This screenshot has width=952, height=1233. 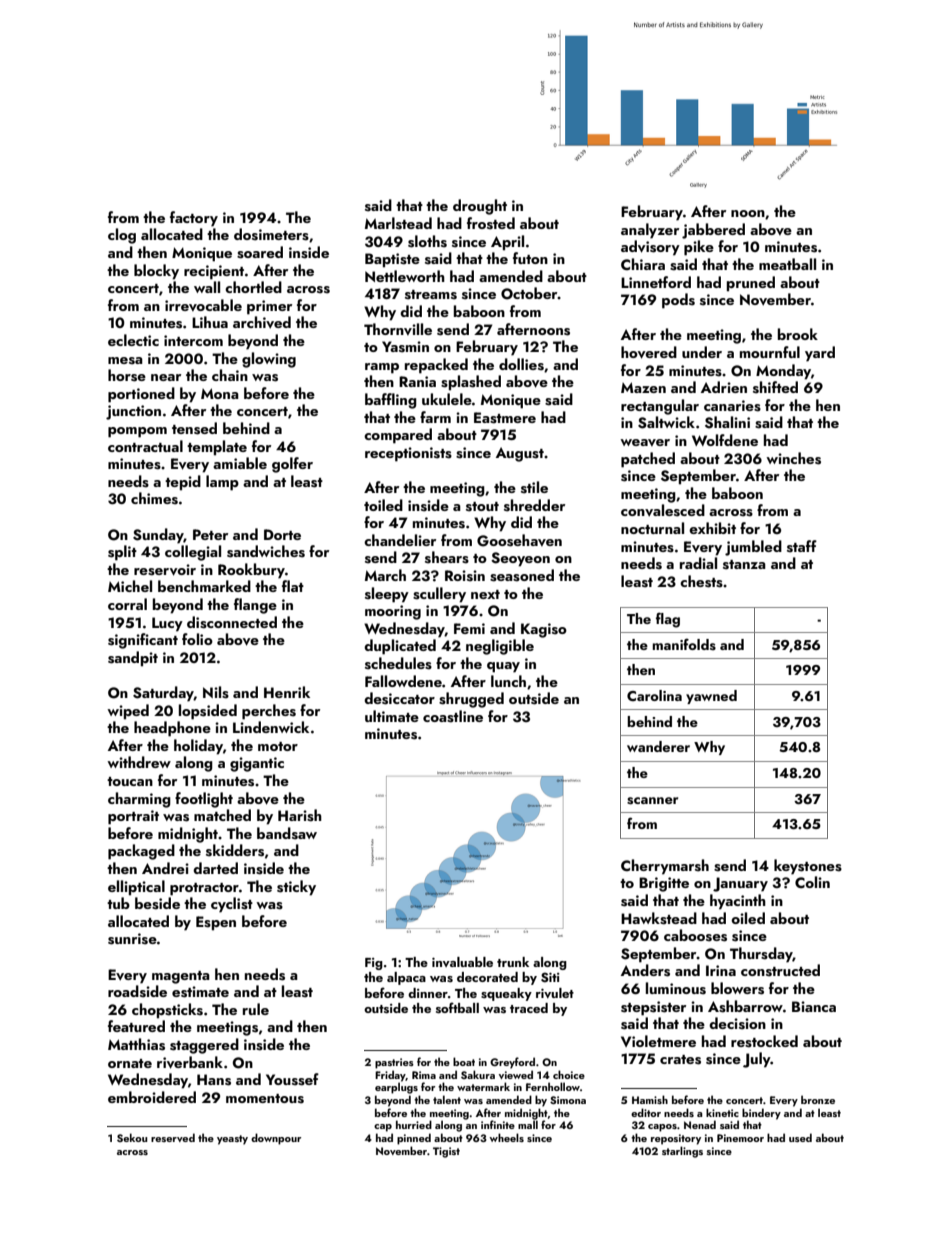 I want to click on negligible, so click(x=500, y=647).
